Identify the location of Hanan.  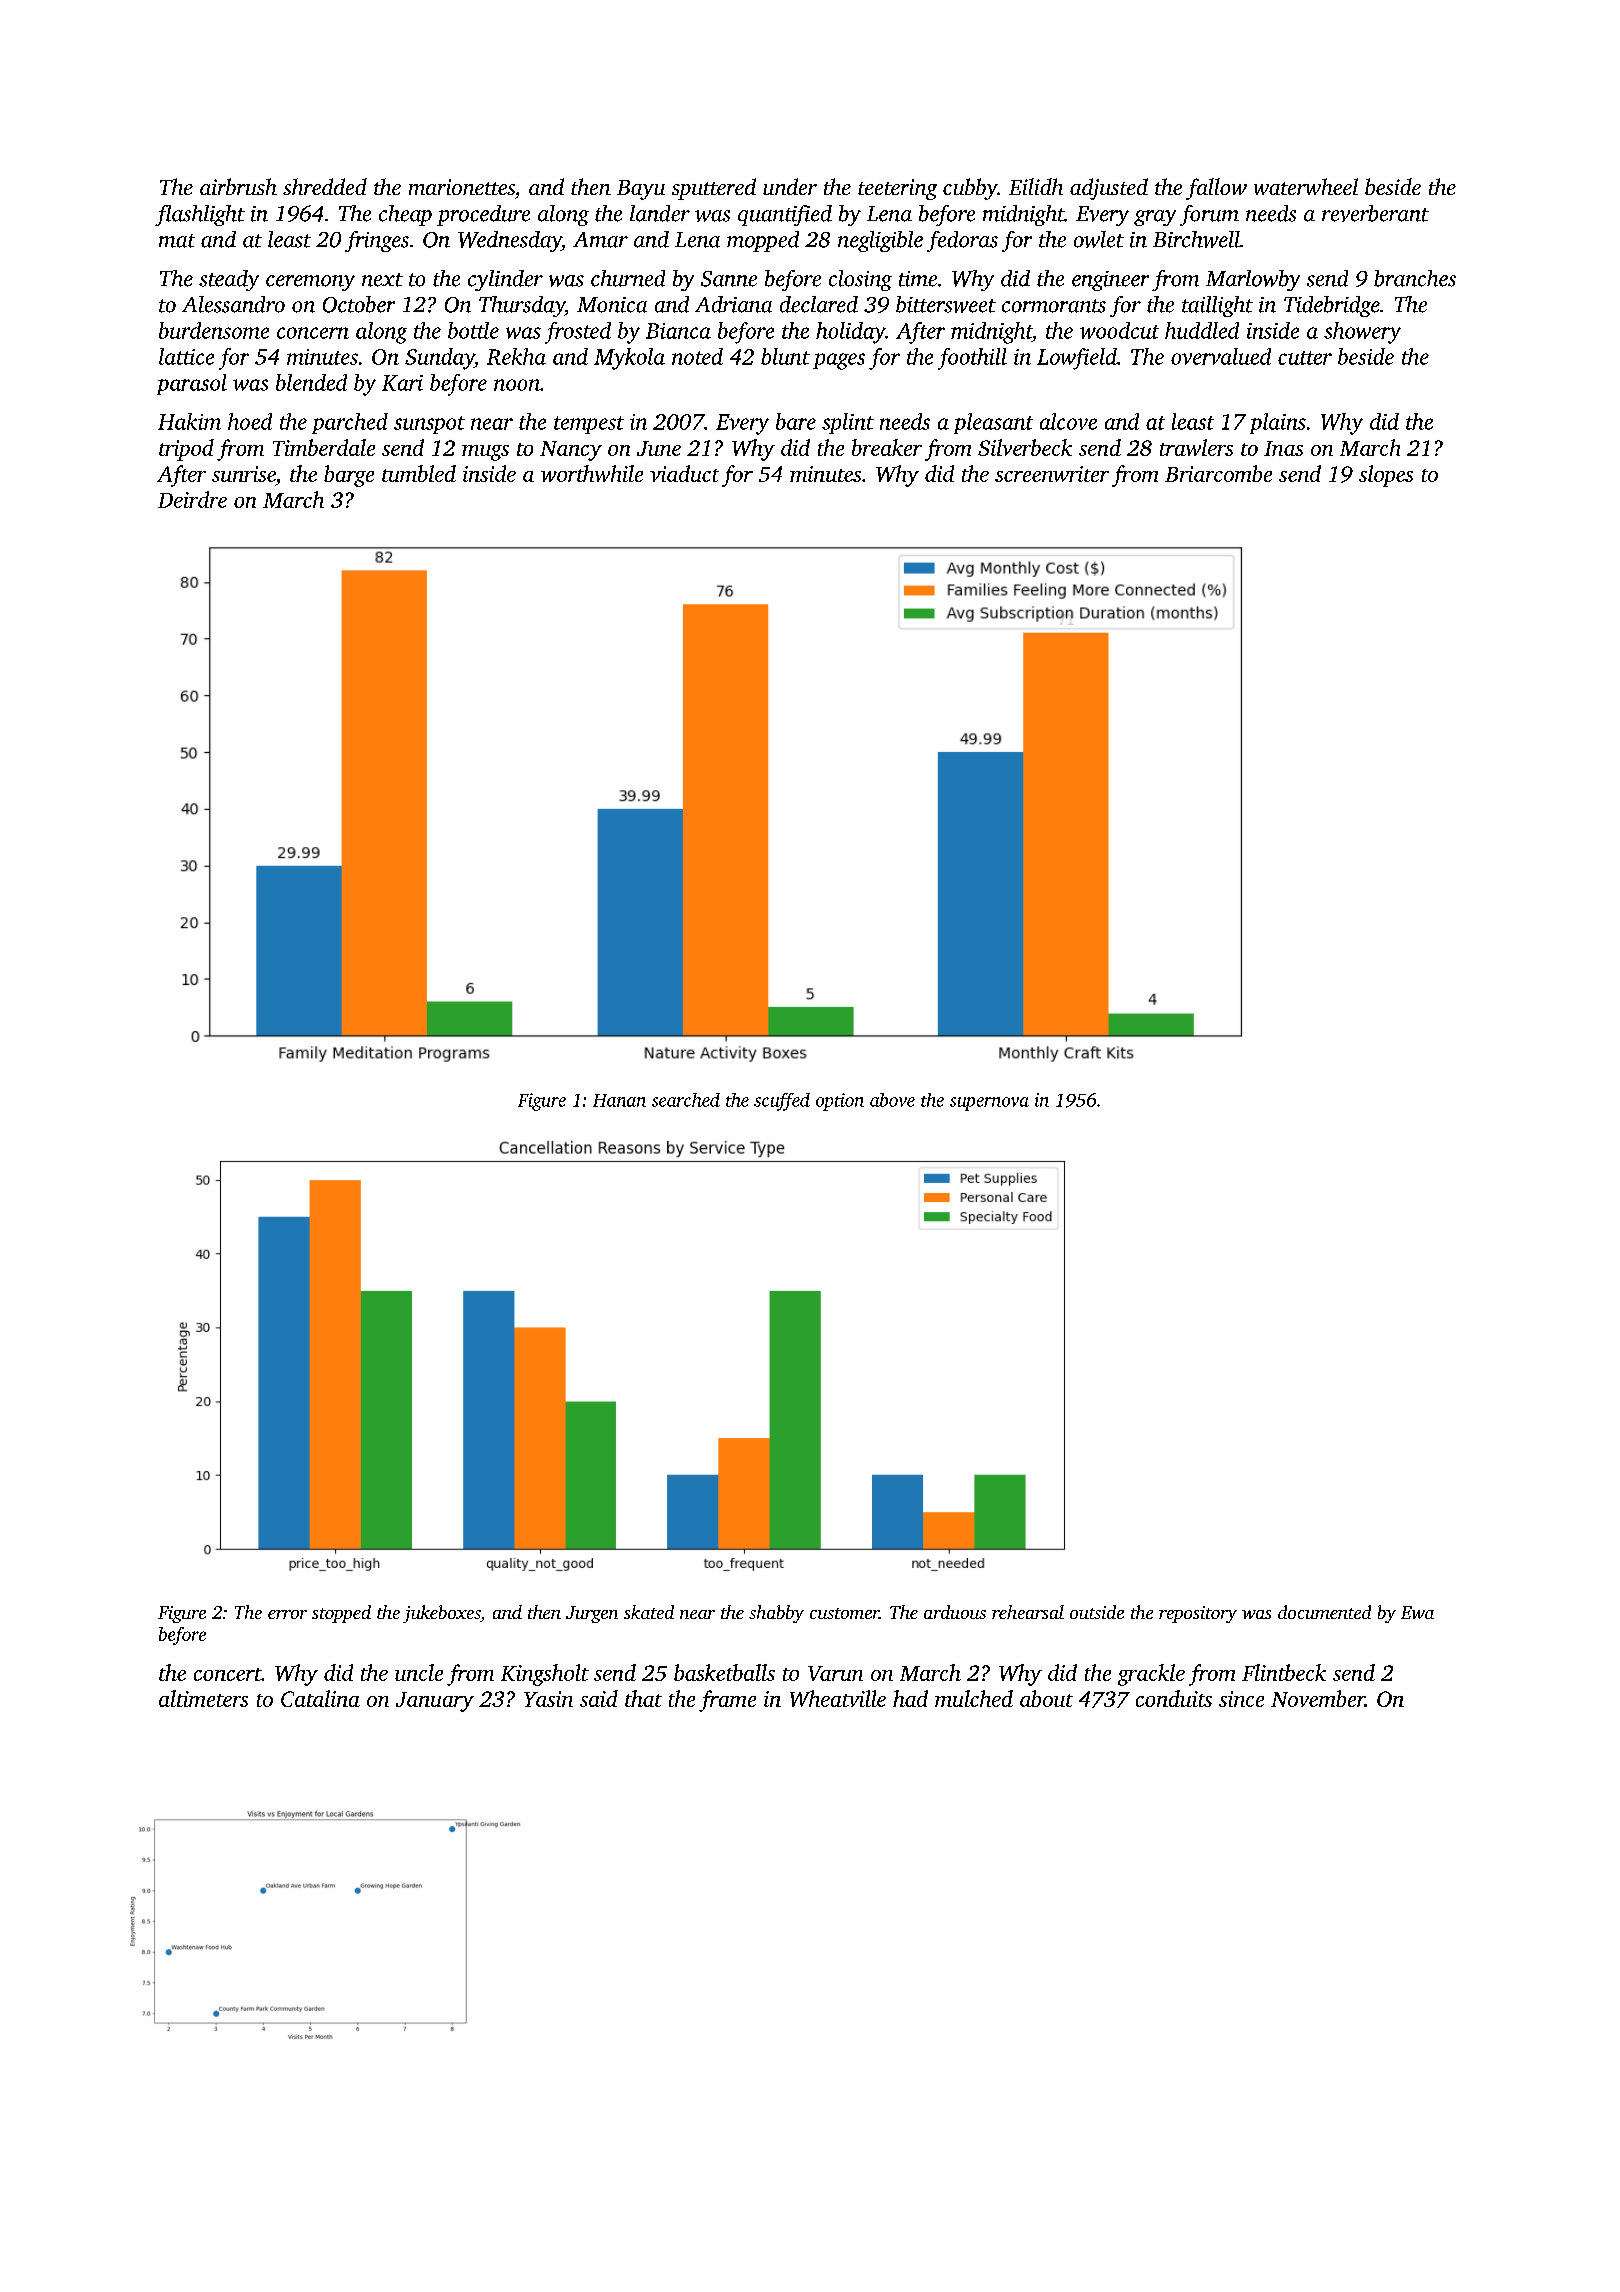
(619, 1100).
